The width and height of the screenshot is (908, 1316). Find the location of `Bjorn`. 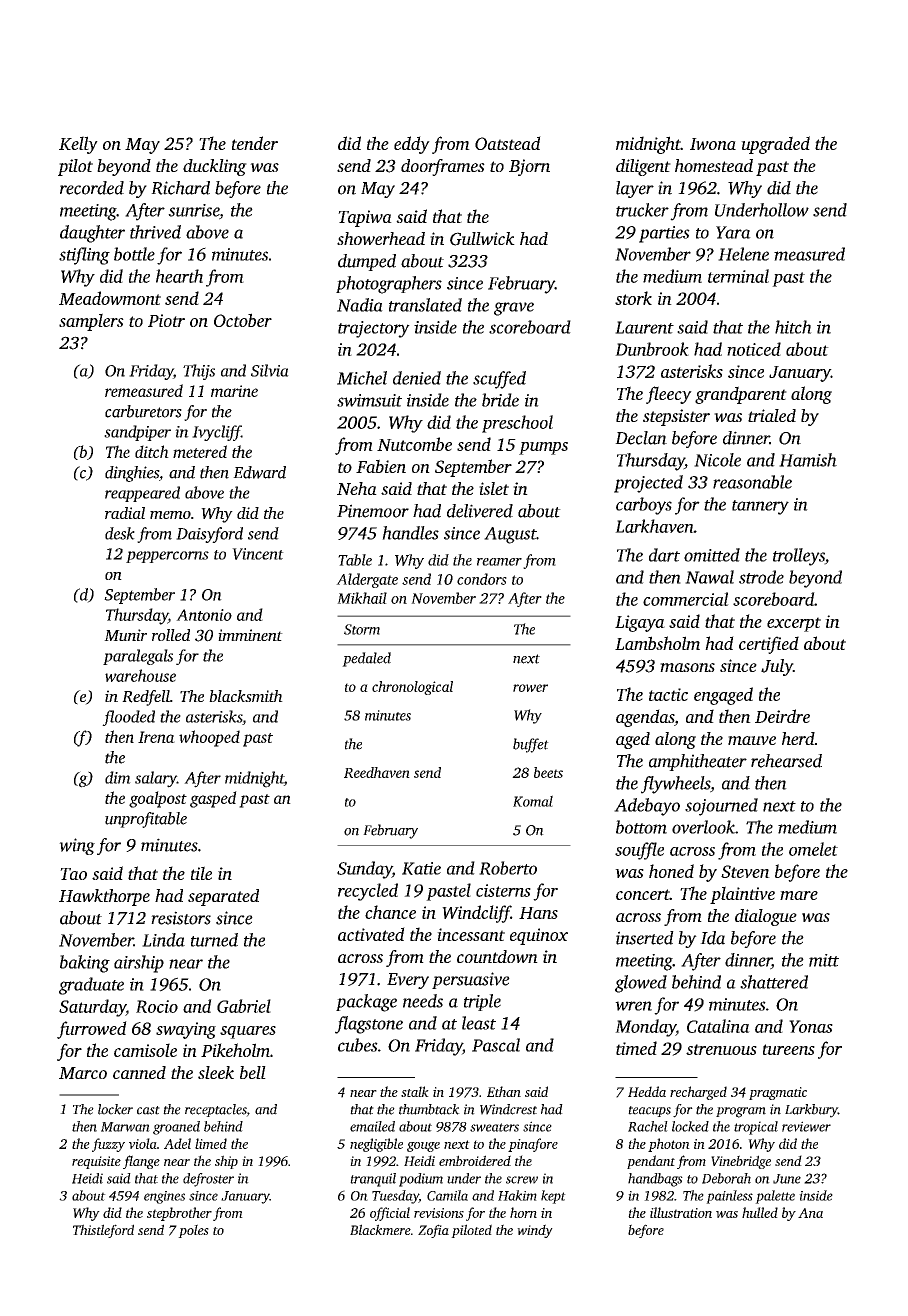

Bjorn is located at coordinates (529, 167).
